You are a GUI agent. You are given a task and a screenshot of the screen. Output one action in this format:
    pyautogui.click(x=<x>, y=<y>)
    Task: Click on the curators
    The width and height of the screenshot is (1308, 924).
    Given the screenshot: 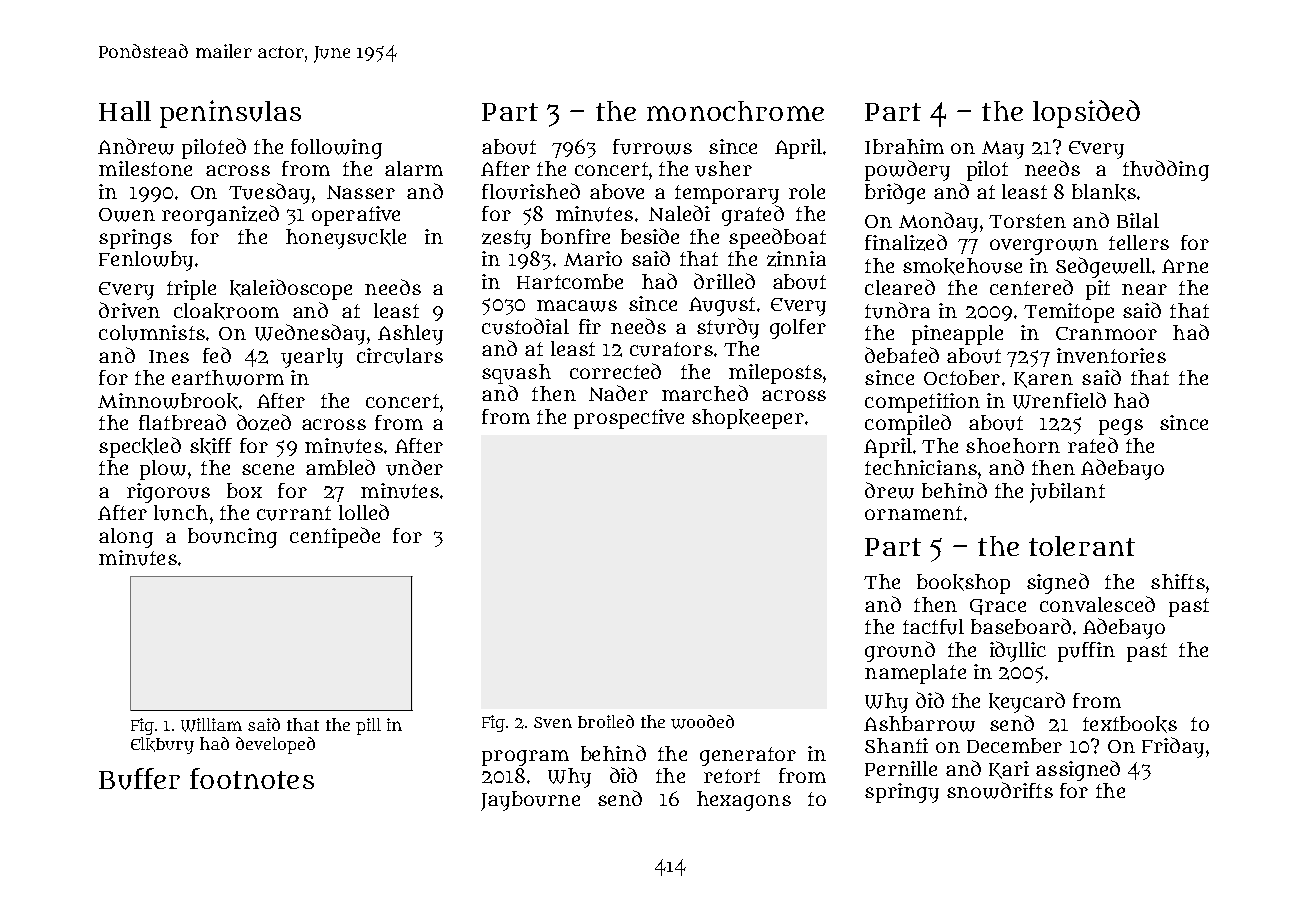 What is the action you would take?
    pyautogui.click(x=671, y=349)
